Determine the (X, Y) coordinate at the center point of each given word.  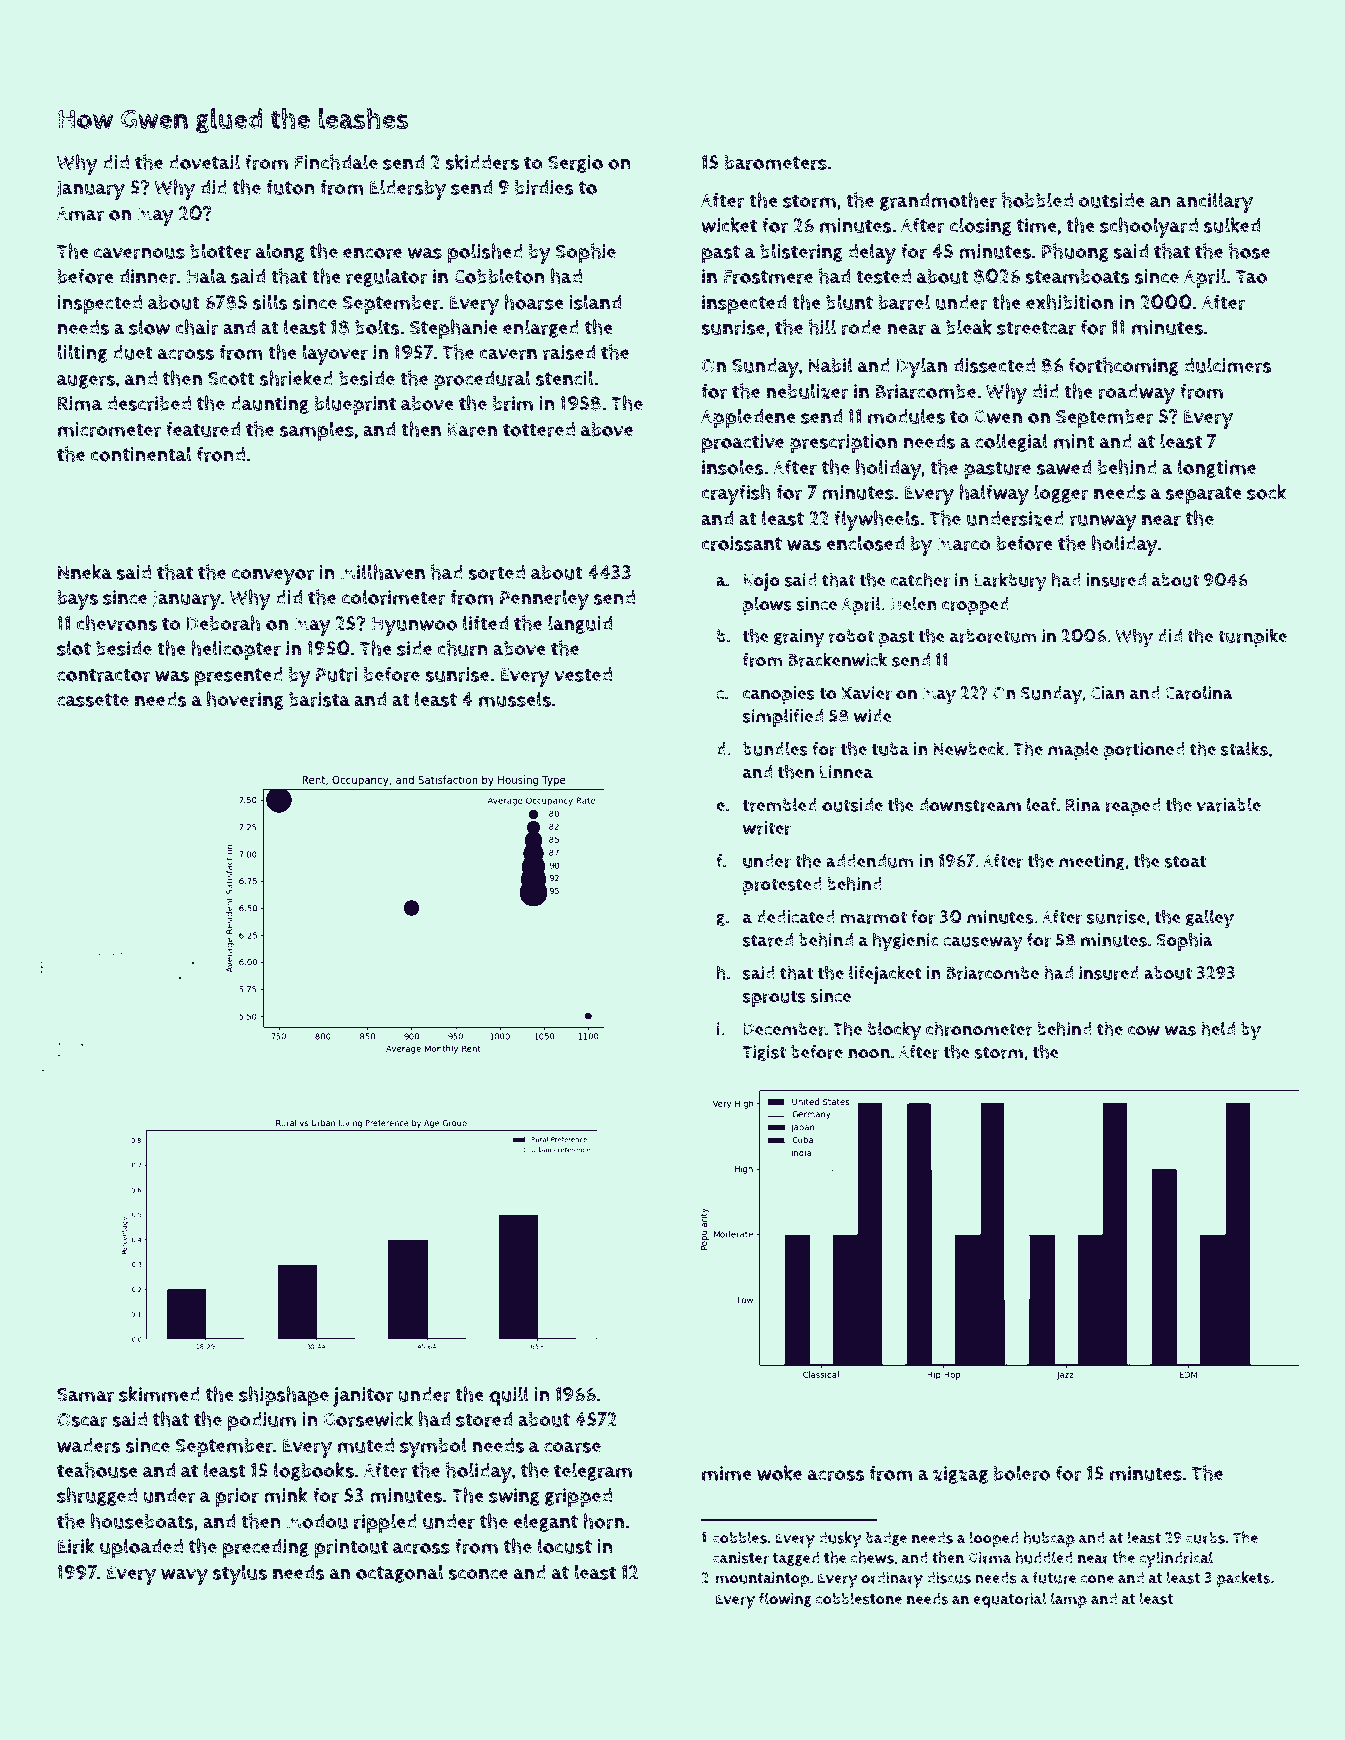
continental (141, 454)
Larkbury (1010, 582)
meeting (1092, 862)
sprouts (774, 998)
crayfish (736, 494)
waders (89, 1445)
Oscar (82, 1420)
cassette (93, 700)
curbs (1205, 1538)
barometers (775, 162)
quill (509, 1396)
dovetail (204, 162)
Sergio (575, 164)
